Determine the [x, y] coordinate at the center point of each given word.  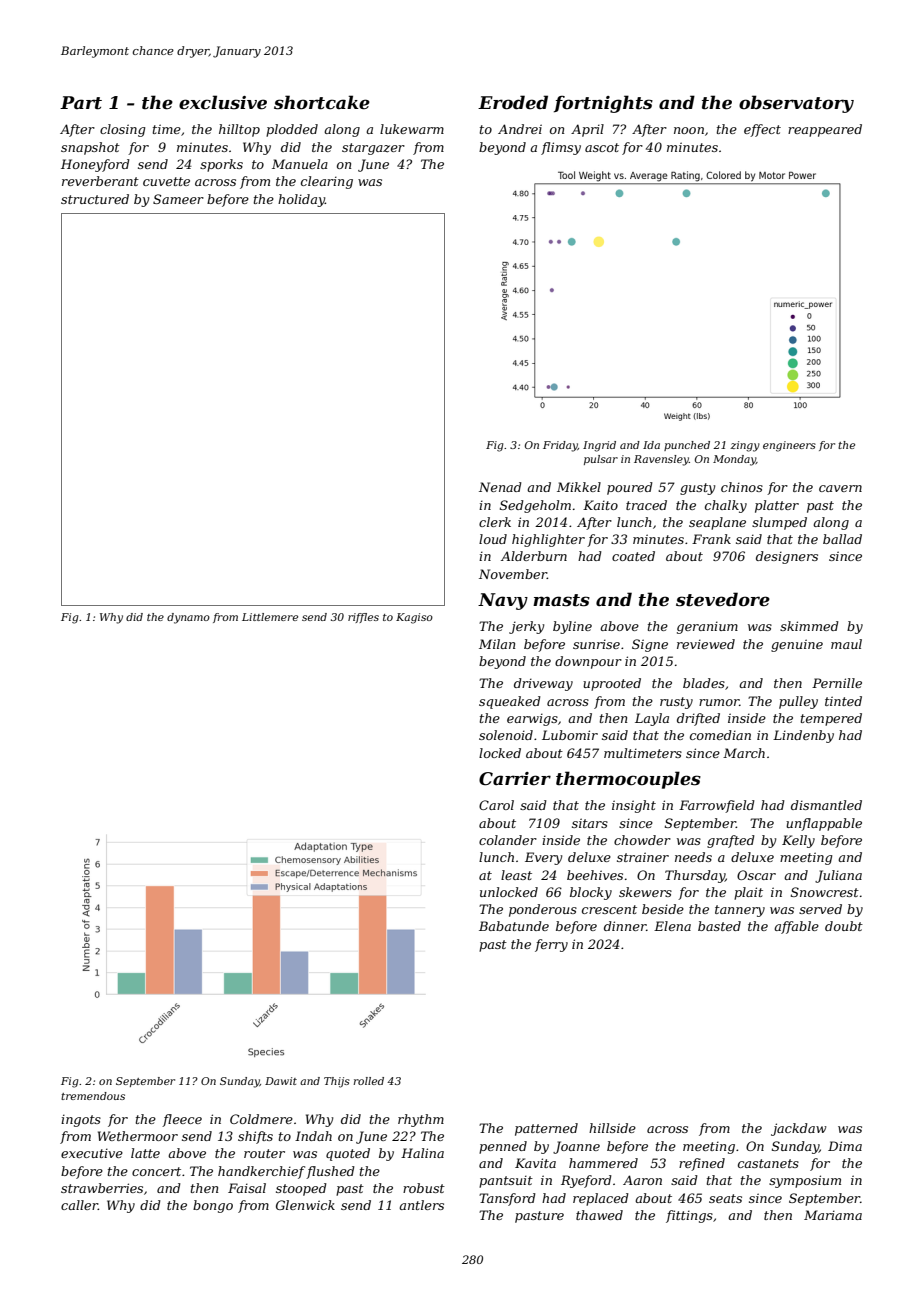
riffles [363, 618]
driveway [543, 684]
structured [95, 199]
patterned [546, 1129]
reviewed [706, 644]
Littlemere [270, 617]
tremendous [93, 1096]
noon [689, 130]
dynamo [188, 618]
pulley [798, 702]
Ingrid [599, 446]
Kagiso [414, 618]
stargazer [373, 149]
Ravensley [661, 460]
